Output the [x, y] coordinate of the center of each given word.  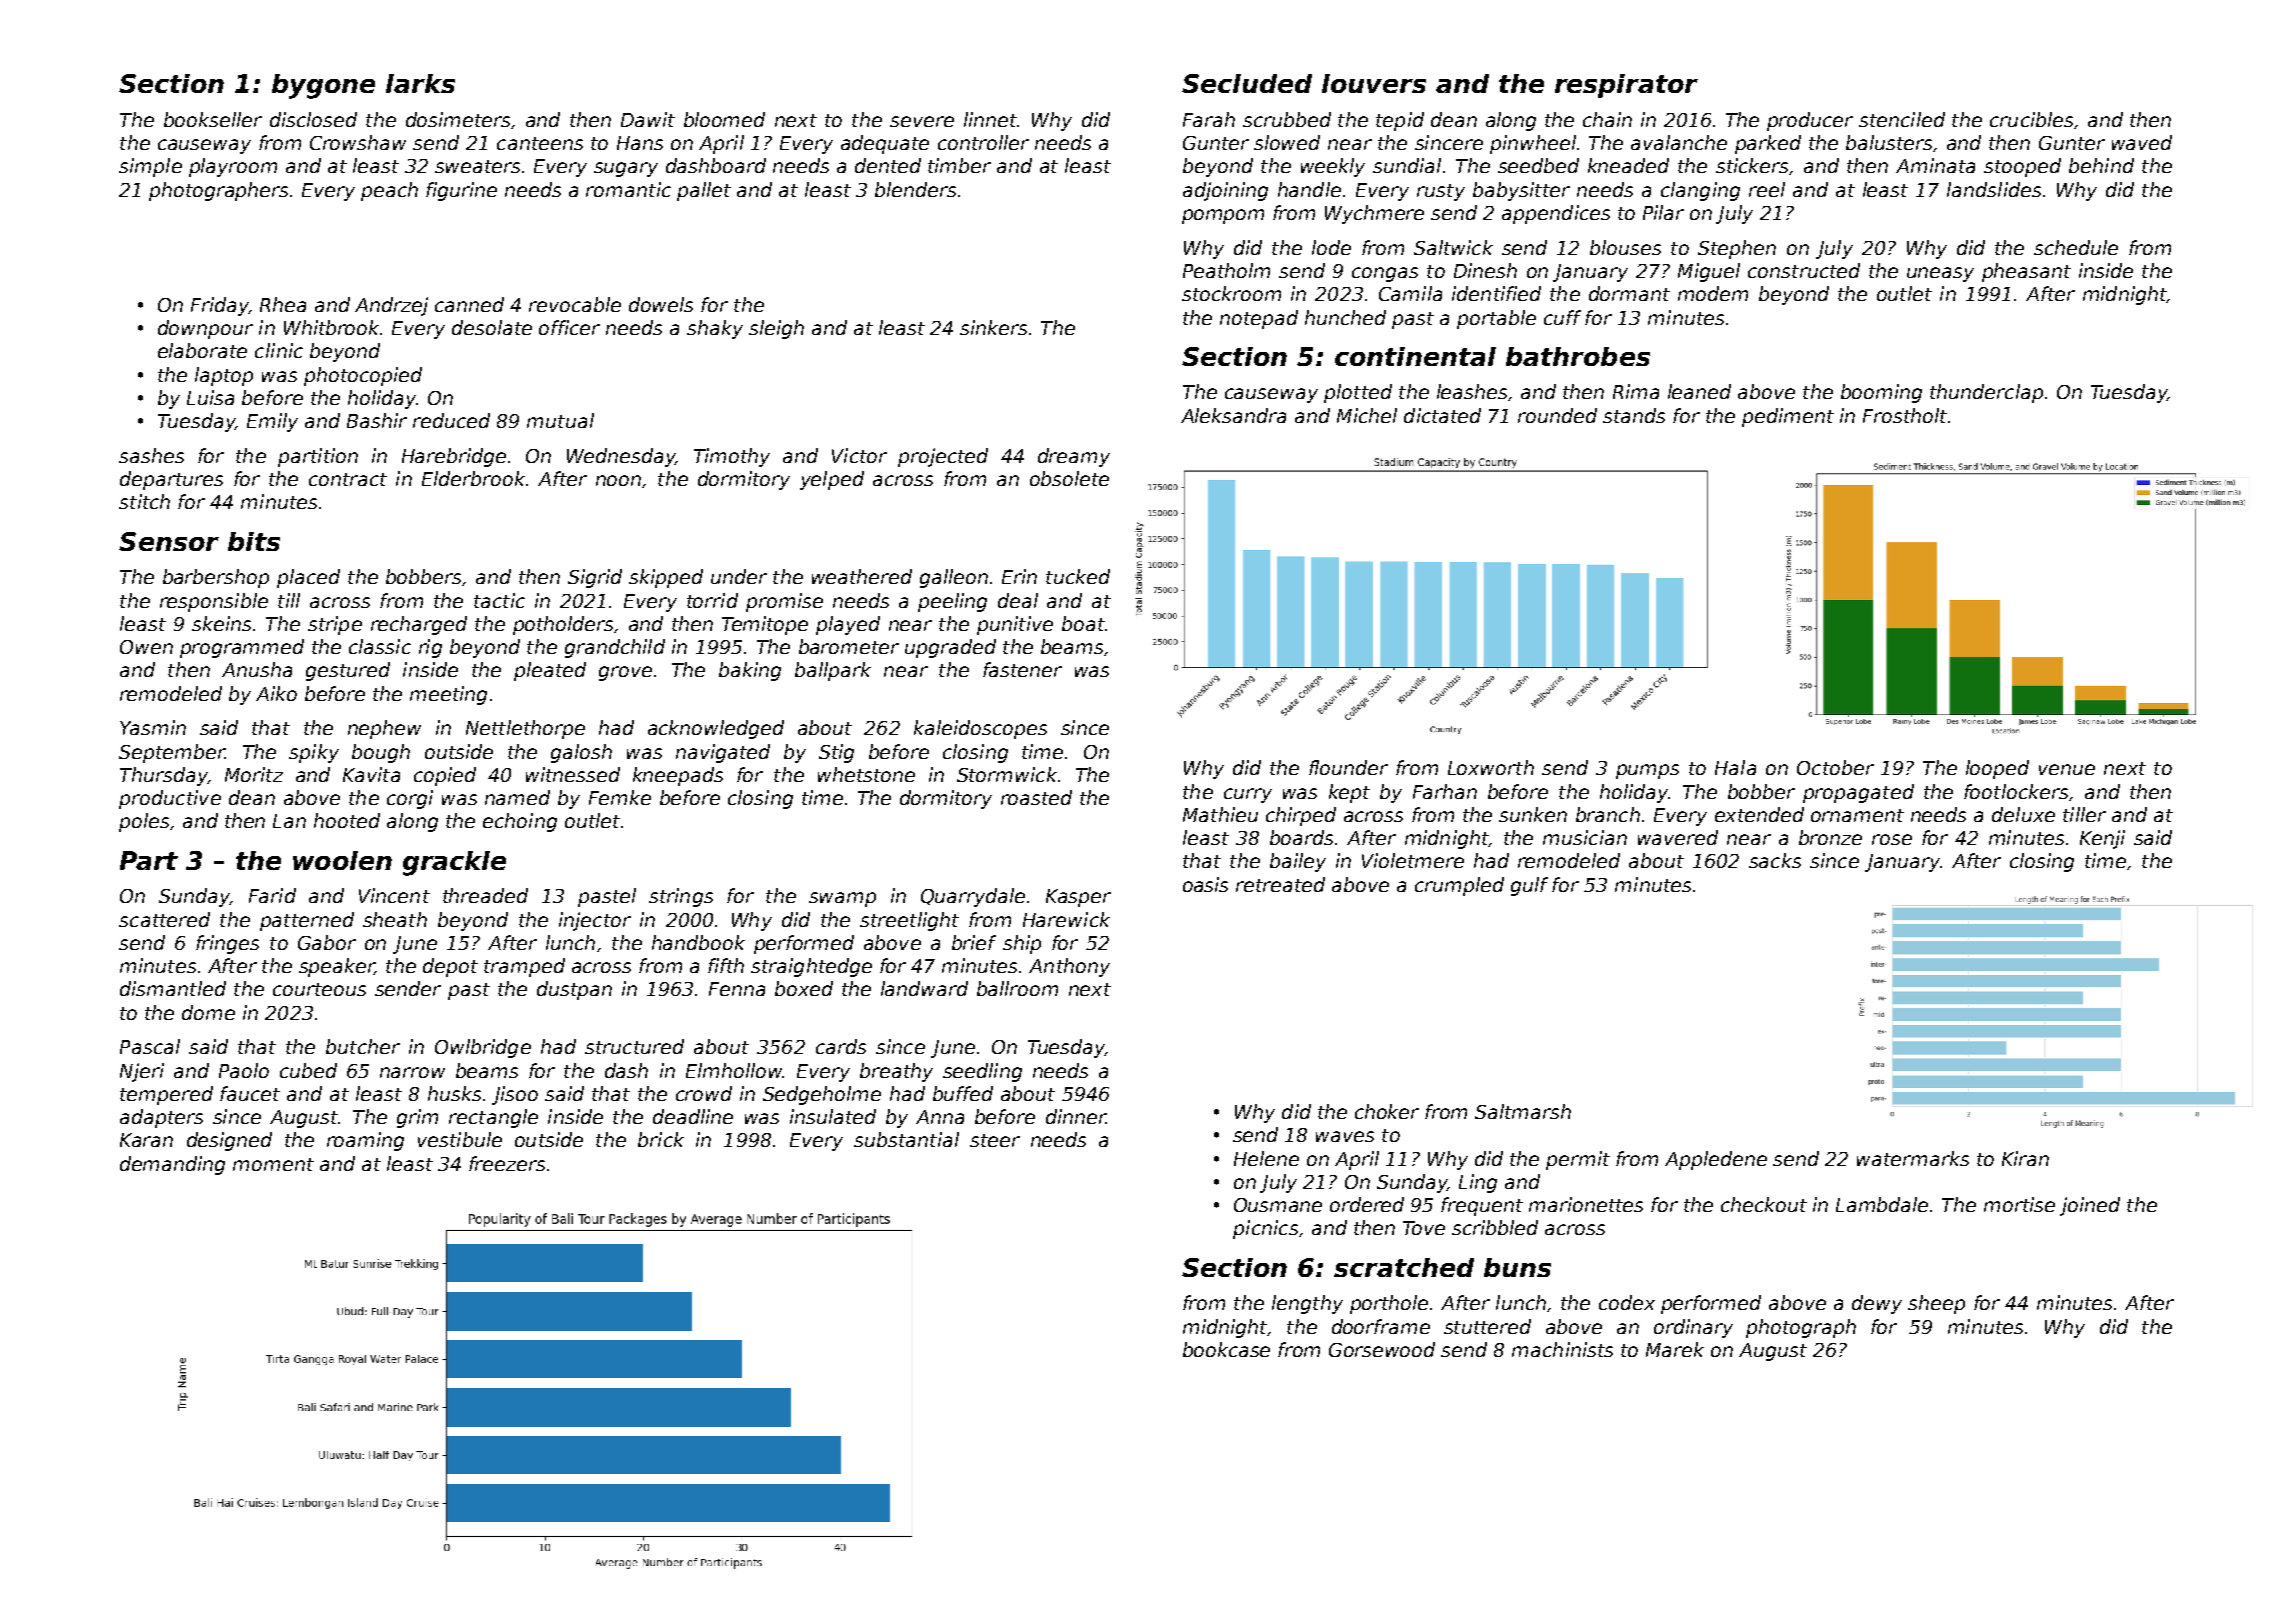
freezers [507, 1163]
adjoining [1225, 191]
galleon [954, 578]
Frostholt [1905, 415]
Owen [146, 647]
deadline [693, 1116]
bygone [323, 86]
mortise [2019, 1204]
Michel [1367, 415]
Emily [272, 422]
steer [995, 1140]
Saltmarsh [1523, 1111]
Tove [1424, 1228]
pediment [1788, 417]
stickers [1752, 165]
